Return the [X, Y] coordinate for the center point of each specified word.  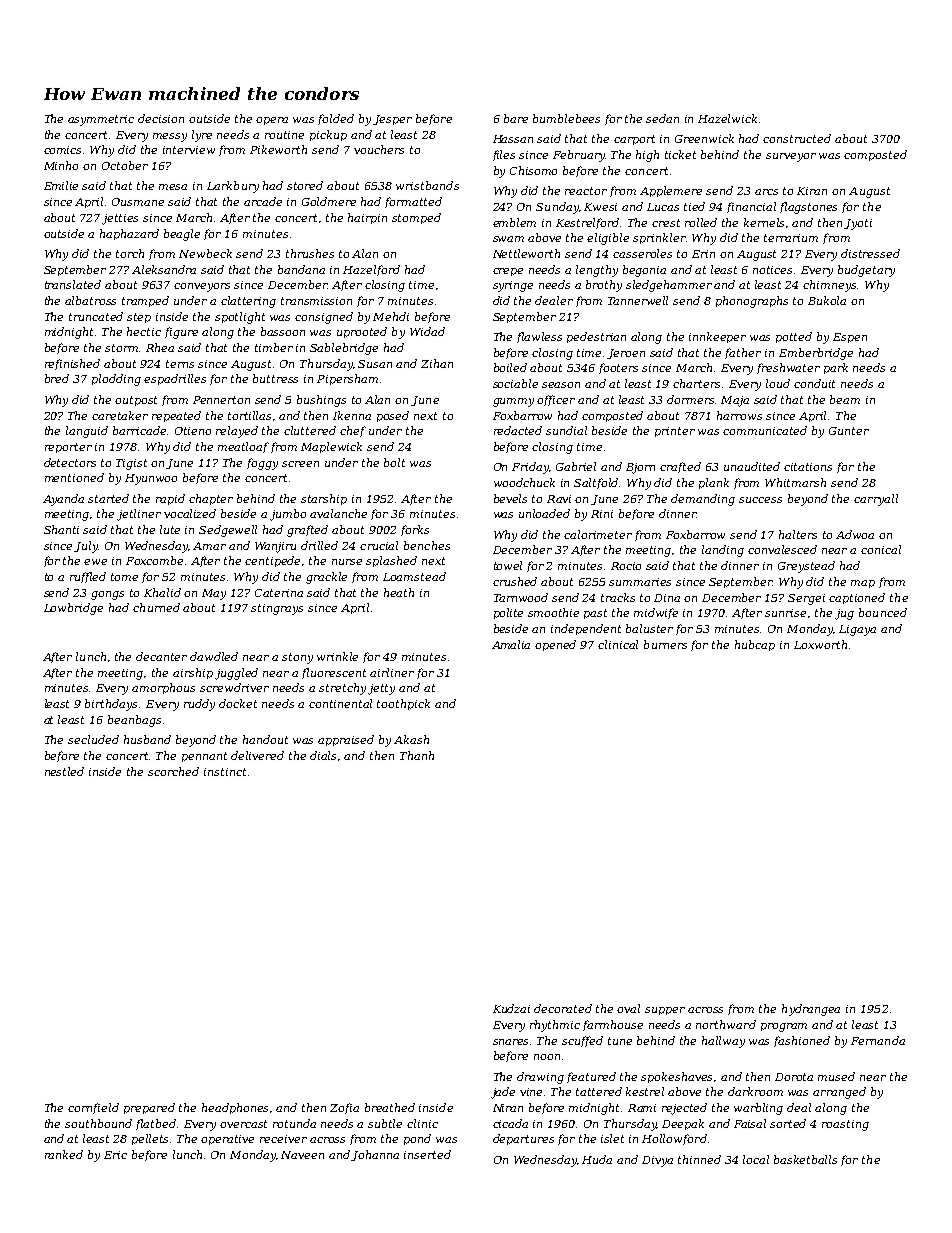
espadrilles [175, 379]
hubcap [755, 645]
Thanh [417, 755]
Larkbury [233, 187]
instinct [225, 772]
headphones [235, 1108]
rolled [701, 222]
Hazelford [371, 270]
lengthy [597, 271]
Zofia [344, 1108]
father [743, 353]
